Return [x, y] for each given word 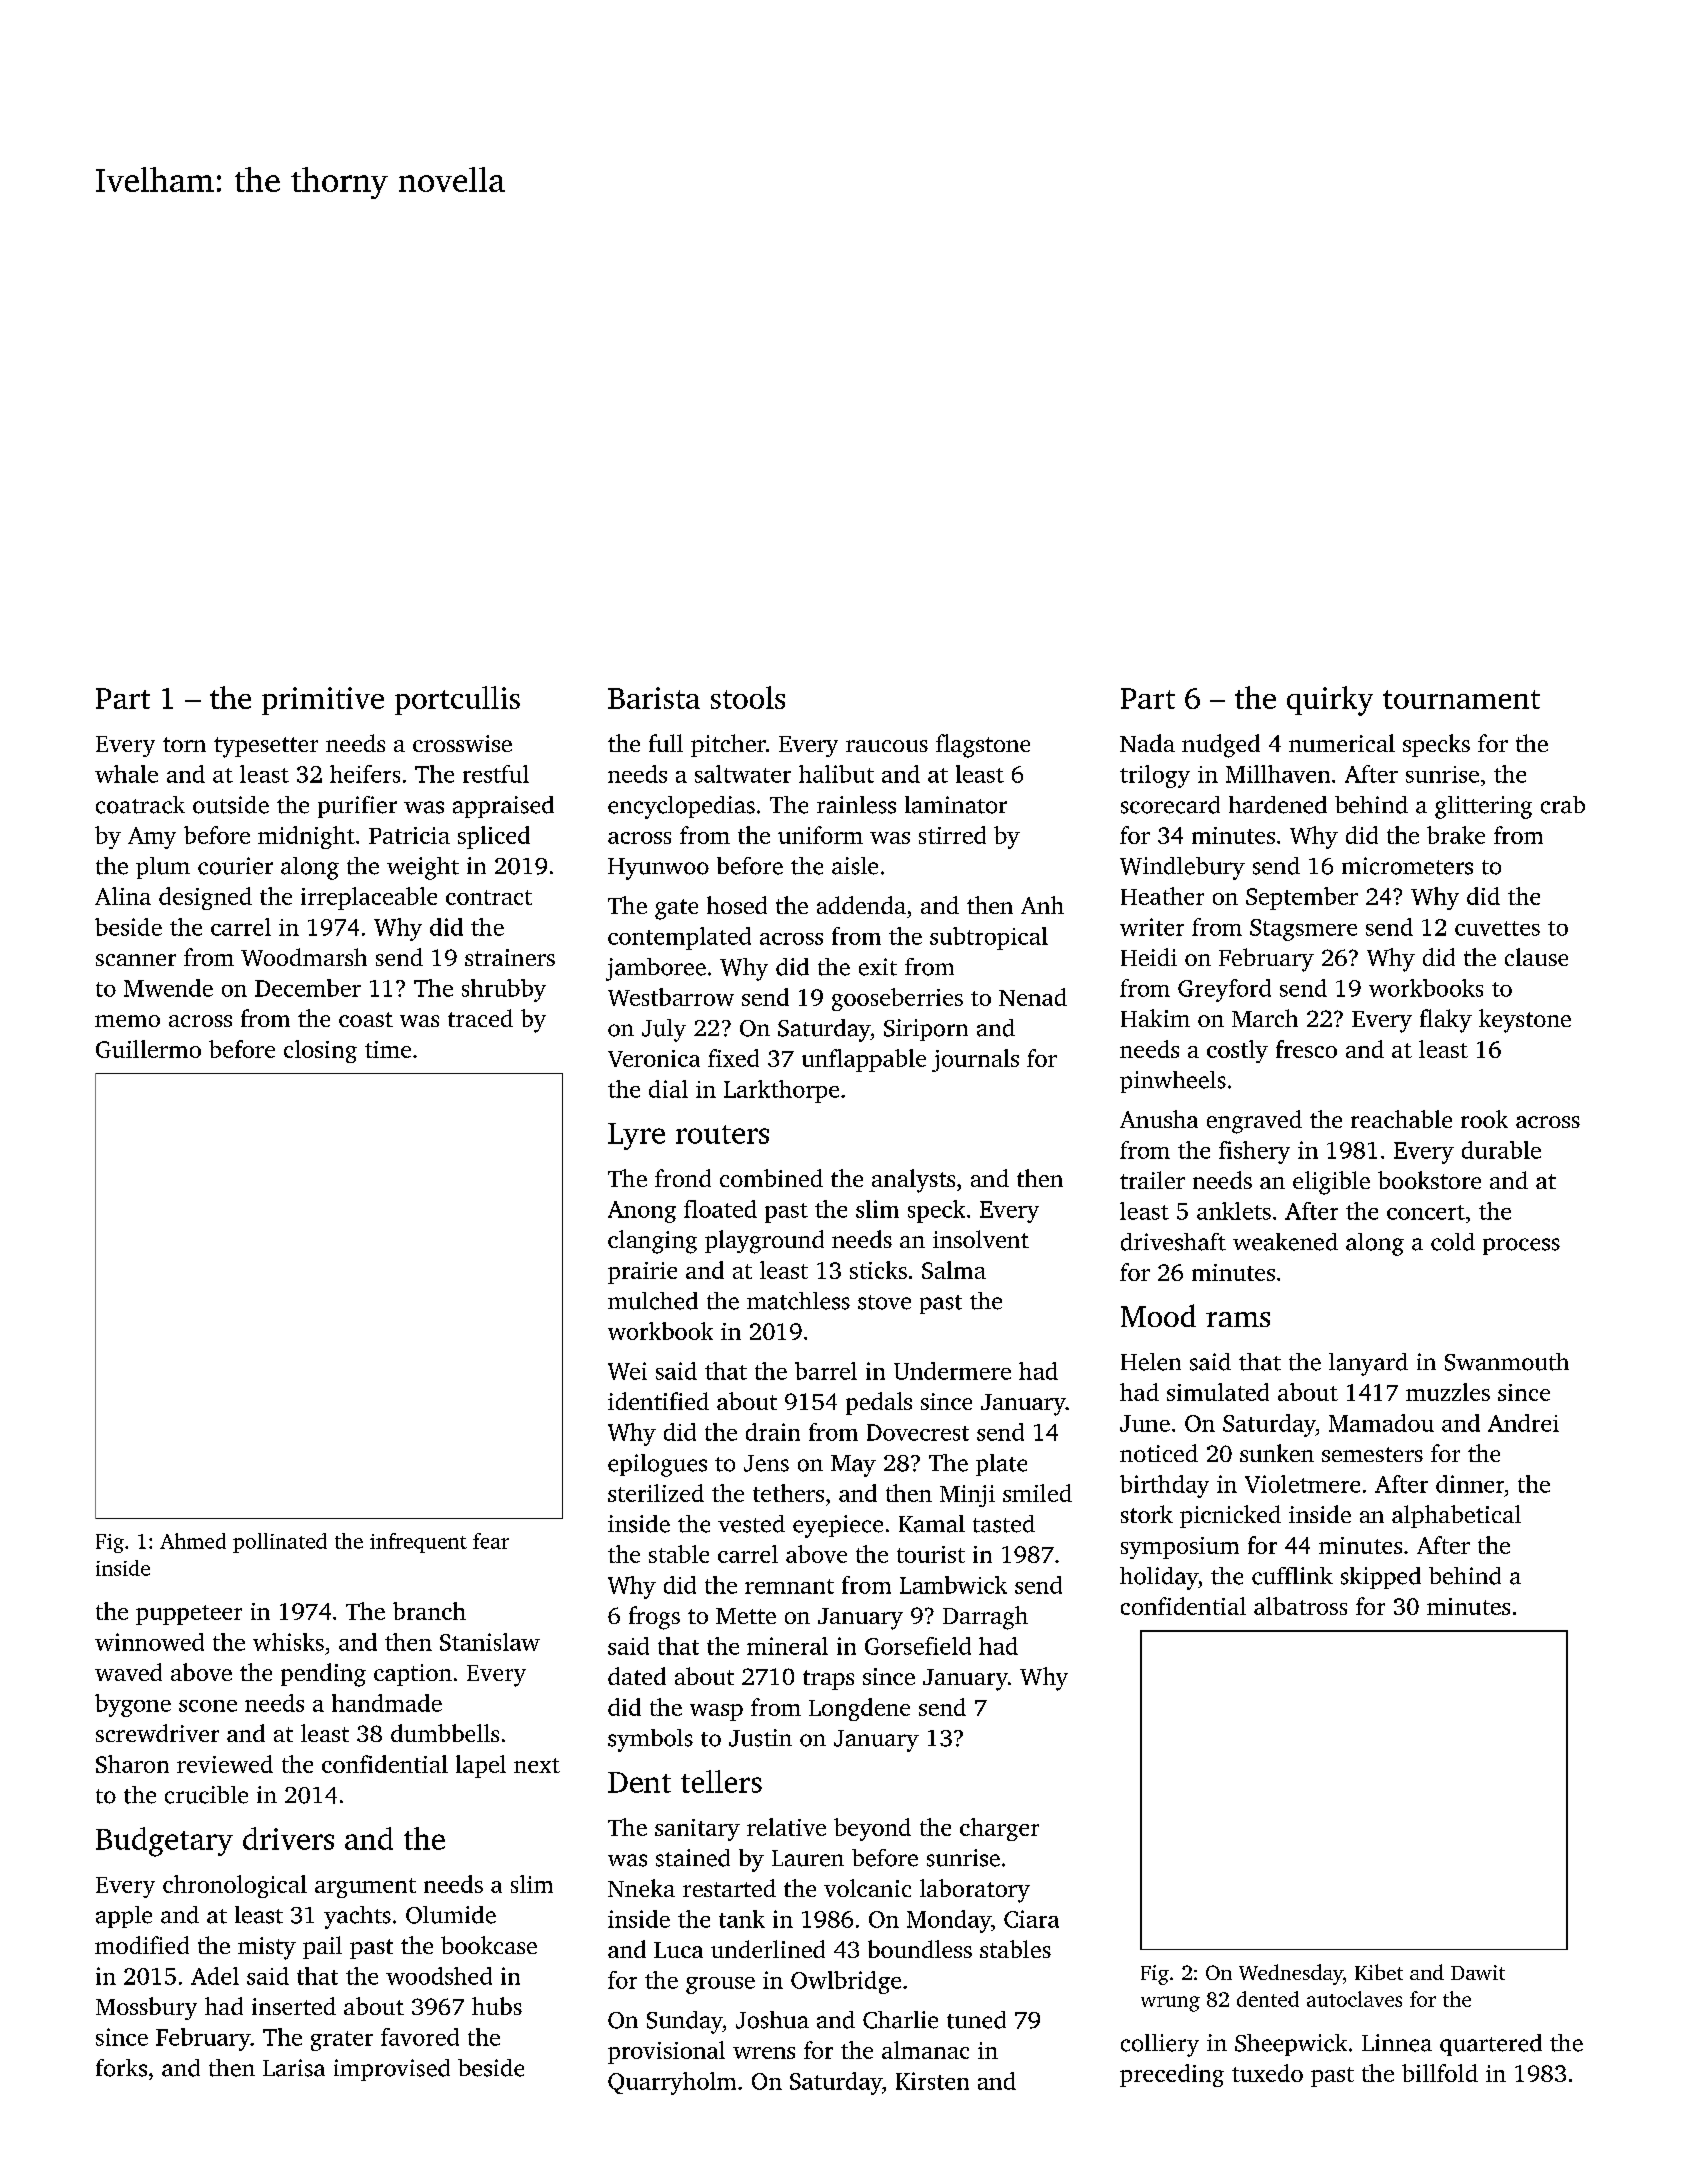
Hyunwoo [658, 869]
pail [322, 1947]
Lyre [636, 1136]
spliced [494, 837]
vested [751, 1524]
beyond [872, 1829]
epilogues [657, 1465]
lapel [481, 1766]
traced [480, 1018]
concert [1426, 1212]
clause [1536, 957]
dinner [1470, 1484]
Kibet [1379, 1972]
